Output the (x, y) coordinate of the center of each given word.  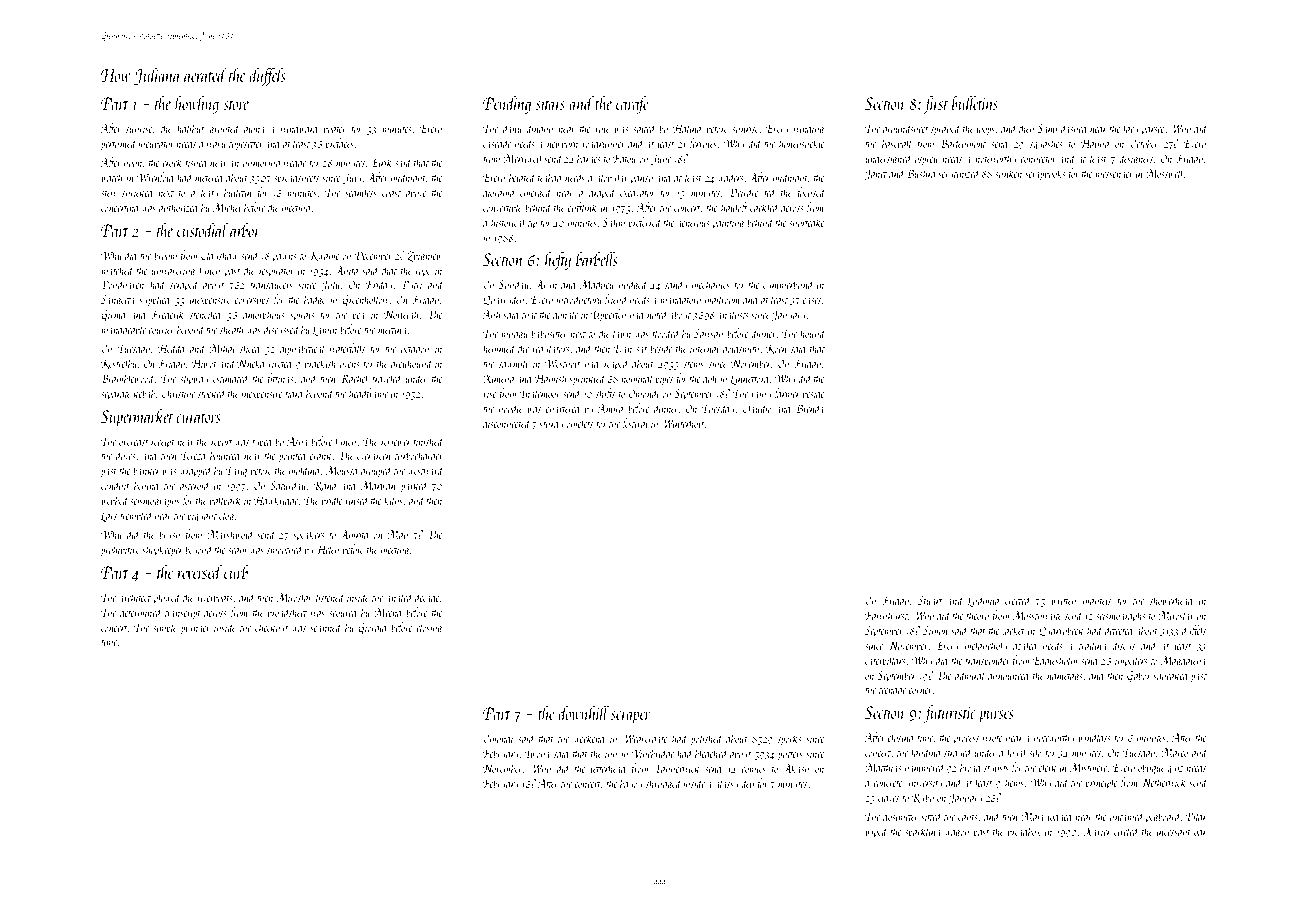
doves (126, 455)
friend (616, 300)
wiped (877, 832)
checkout (271, 627)
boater (335, 128)
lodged (1061, 817)
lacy (1130, 129)
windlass (1095, 737)
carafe (632, 105)
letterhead (609, 768)
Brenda (809, 408)
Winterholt (683, 423)
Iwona (537, 753)
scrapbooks (1045, 174)
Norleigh (401, 315)
